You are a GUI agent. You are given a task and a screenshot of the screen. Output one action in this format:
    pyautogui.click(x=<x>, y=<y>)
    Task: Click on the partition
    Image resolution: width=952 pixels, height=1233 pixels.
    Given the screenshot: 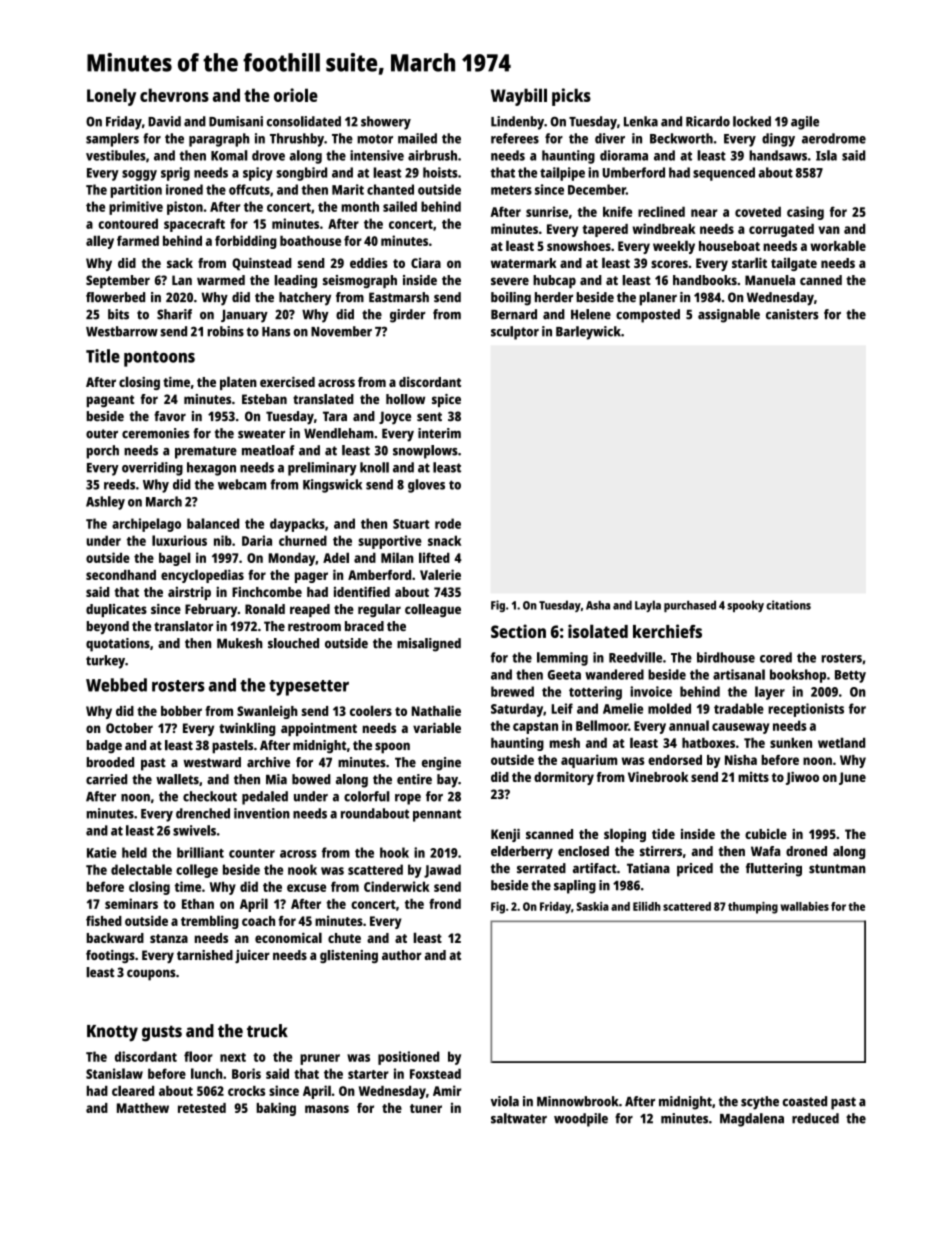 What is the action you would take?
    pyautogui.click(x=136, y=191)
